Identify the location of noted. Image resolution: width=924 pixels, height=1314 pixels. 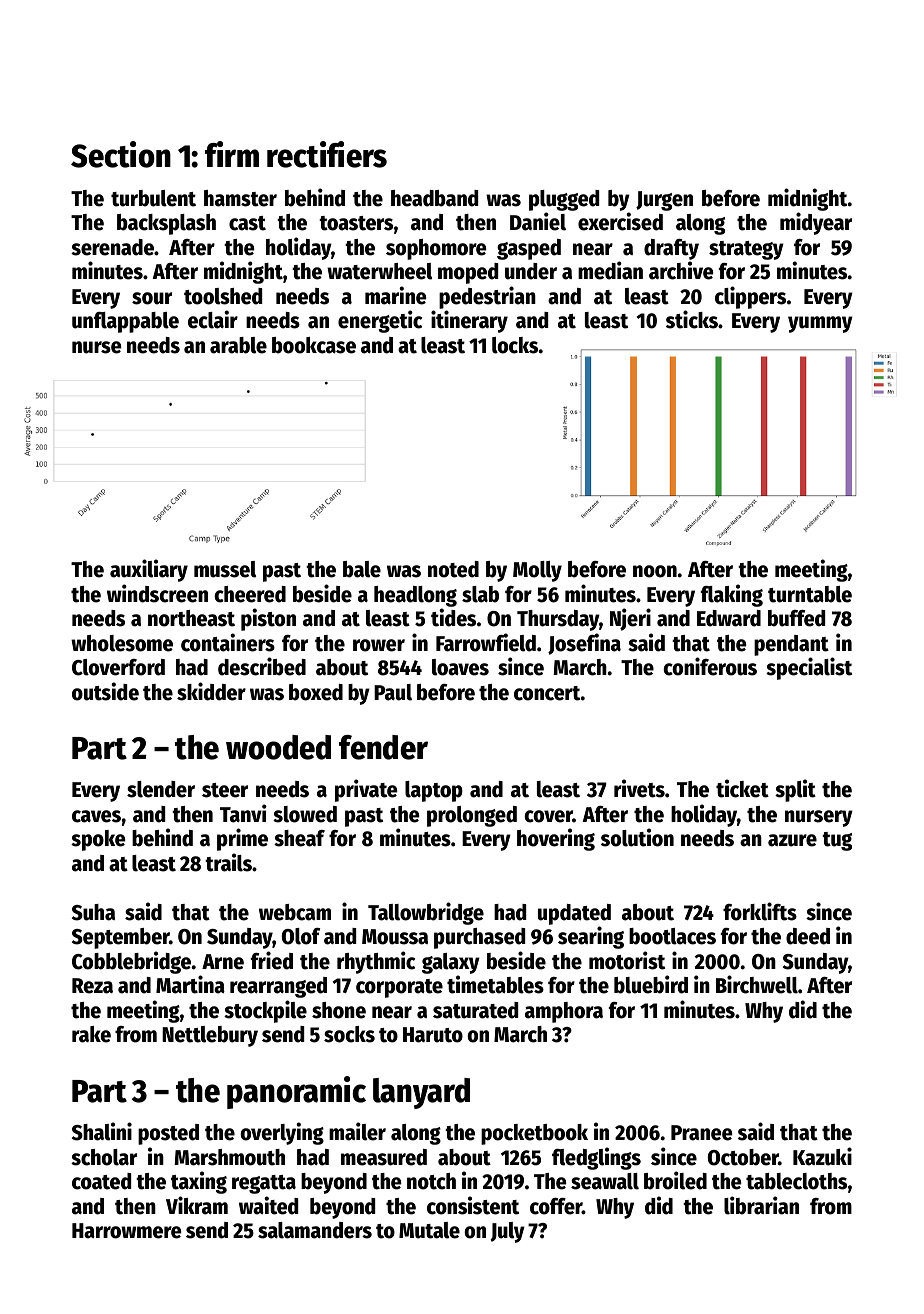
(453, 569).
